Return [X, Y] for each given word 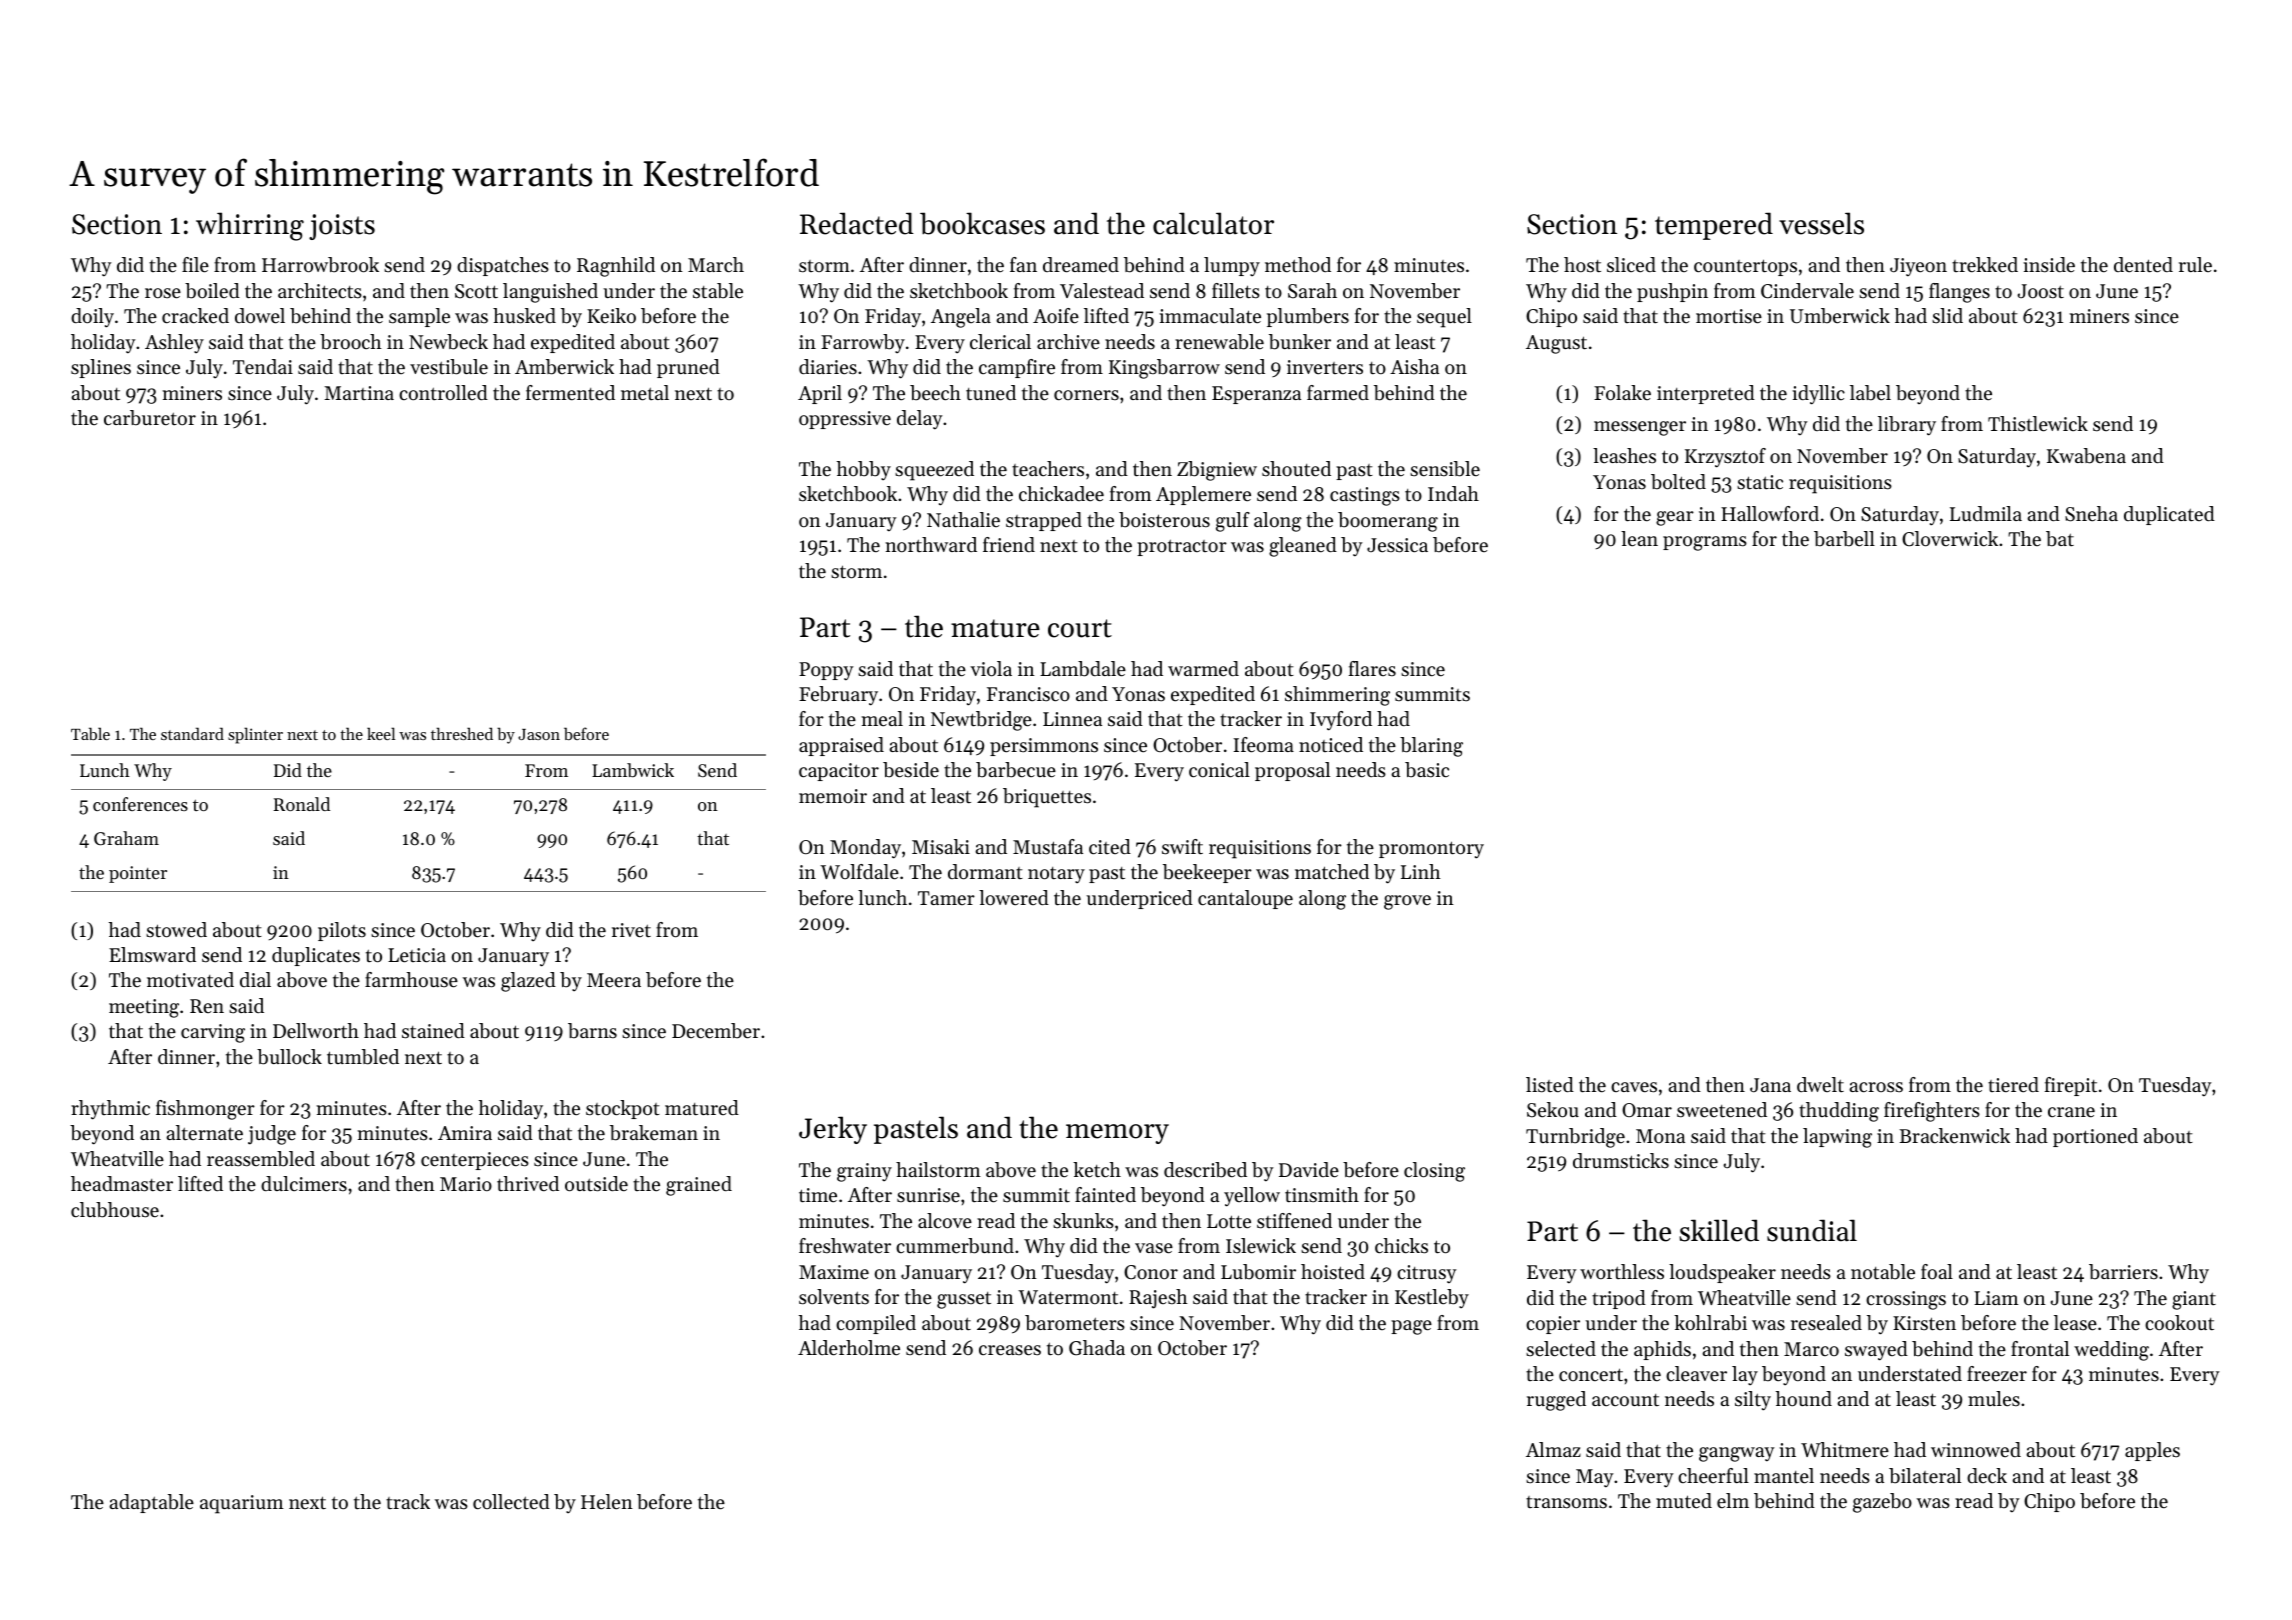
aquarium [242, 1504]
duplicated [2169, 515]
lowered [1014, 898]
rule [2195, 264]
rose [163, 293]
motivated [190, 980]
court [1080, 628]
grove [1407, 902]
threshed [462, 733]
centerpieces [475, 1161]
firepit [2071, 1086]
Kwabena [2086, 456]
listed [1550, 1085]
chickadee [1061, 494]
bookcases [982, 223]
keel [381, 733]
